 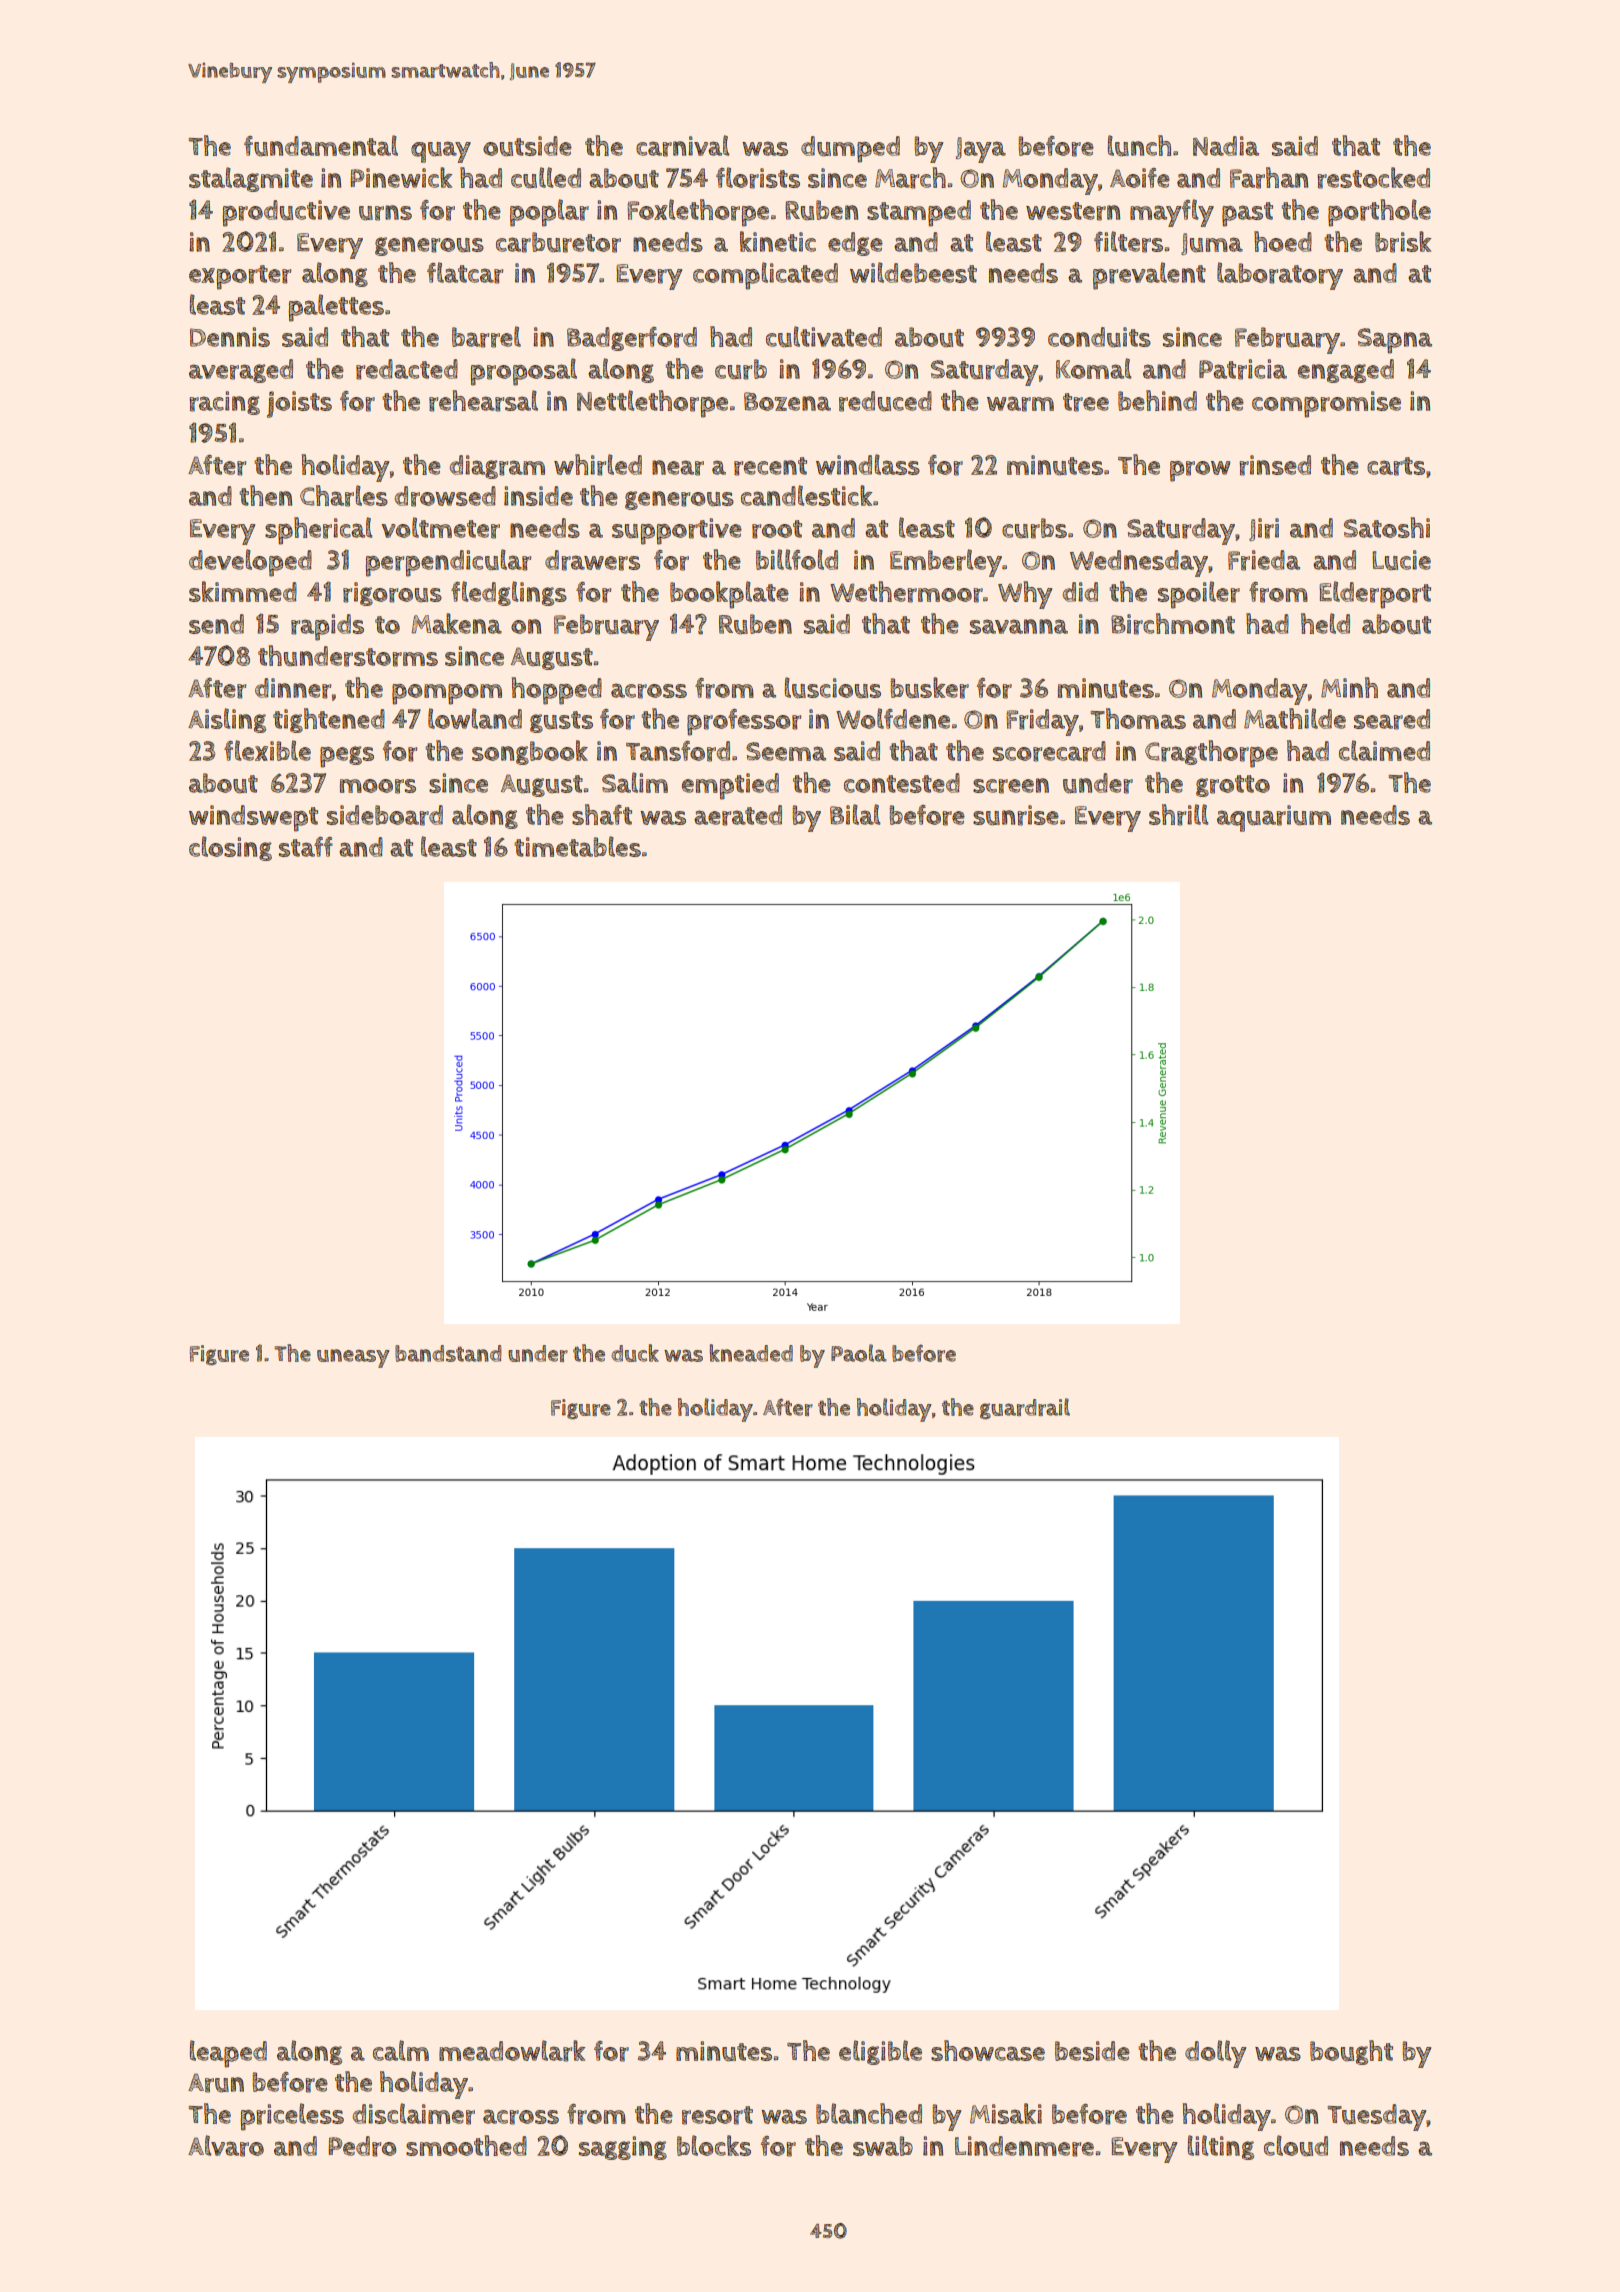 I want to click on Paola, so click(x=859, y=1353).
